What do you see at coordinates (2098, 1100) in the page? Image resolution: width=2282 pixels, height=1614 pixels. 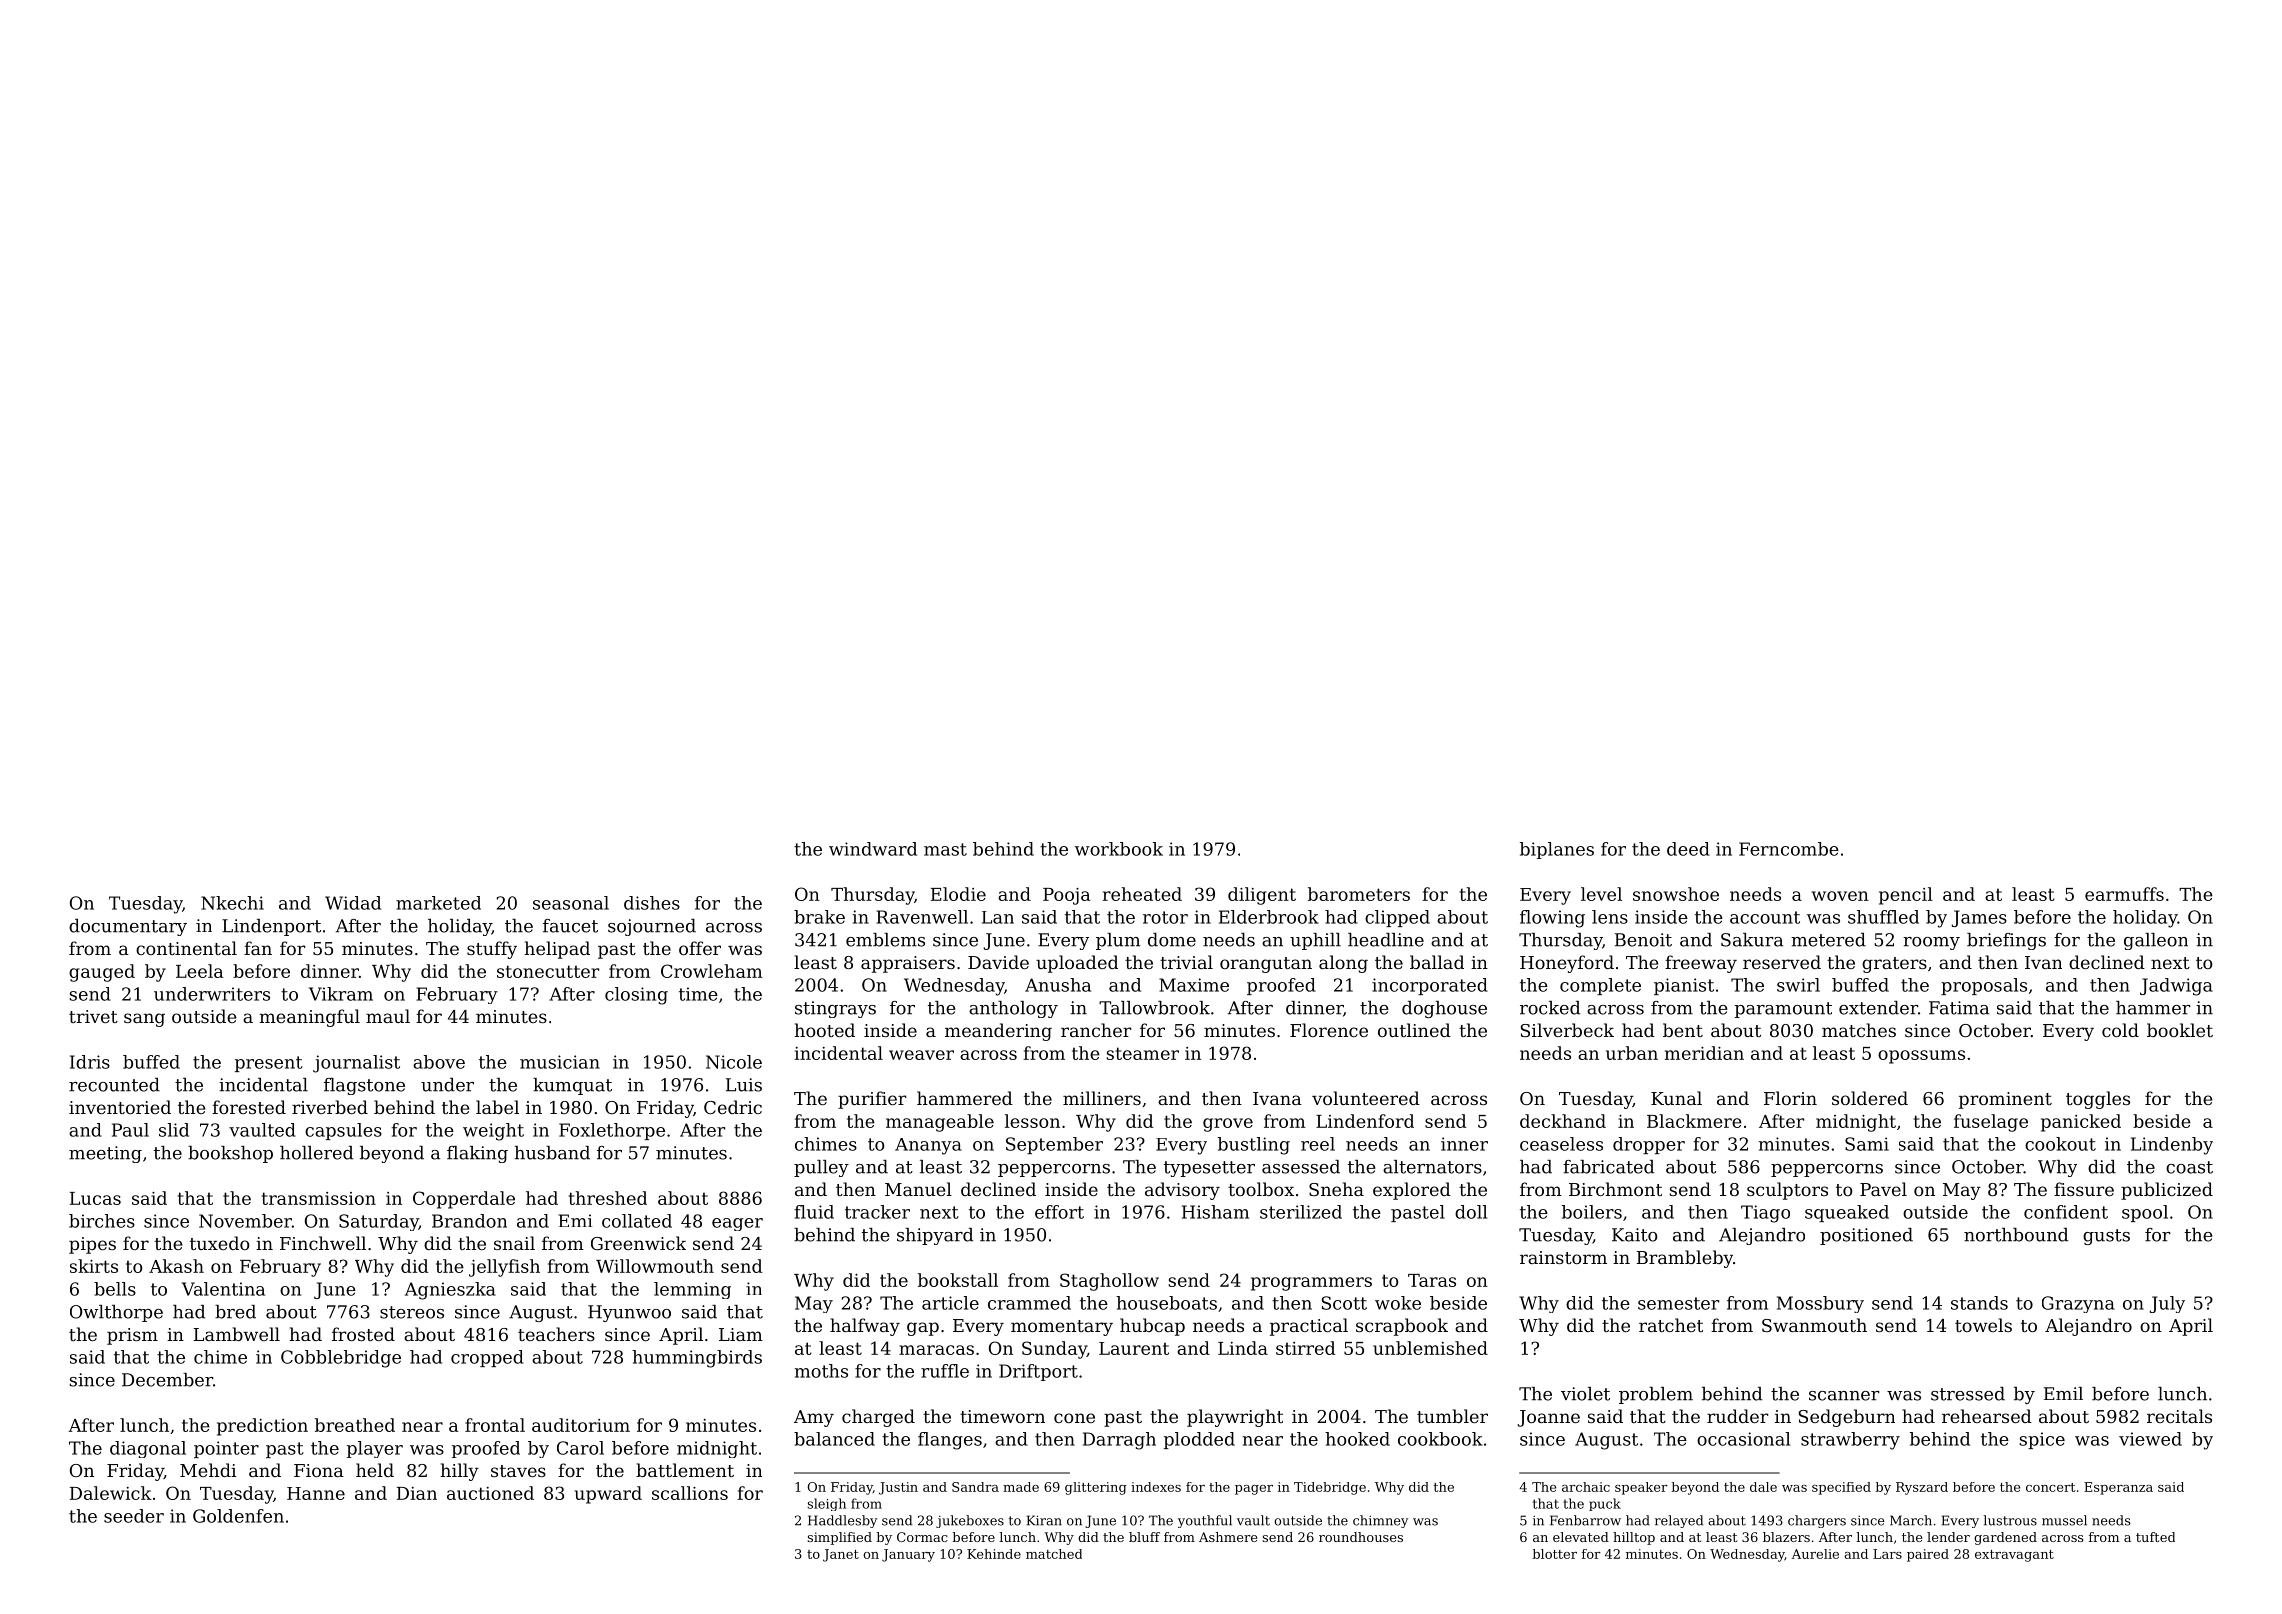 I see `toggles` at bounding box center [2098, 1100].
